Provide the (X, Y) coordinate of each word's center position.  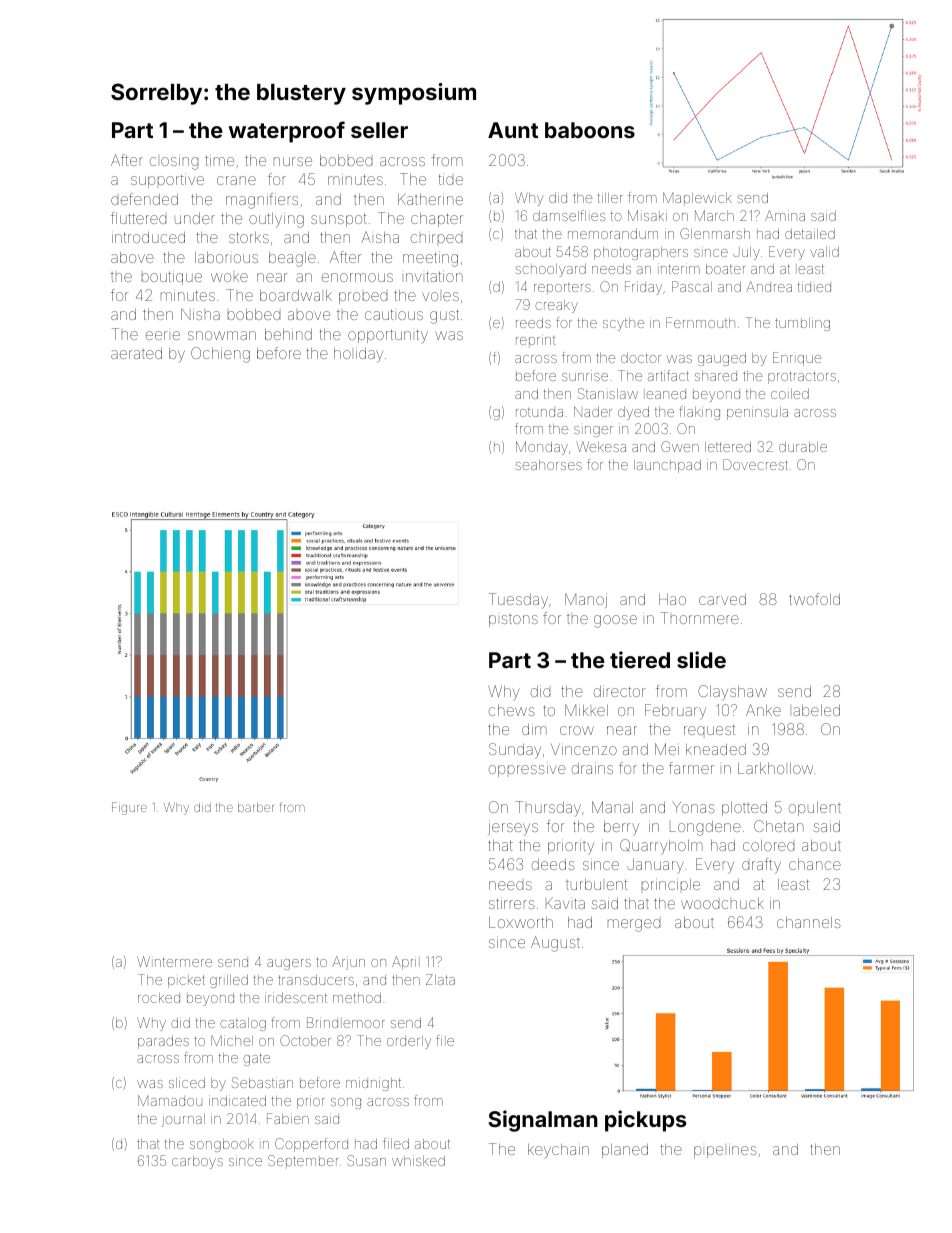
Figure (129, 808)
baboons (590, 130)
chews (512, 710)
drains (592, 768)
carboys (197, 1162)
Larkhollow (775, 768)
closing (174, 162)
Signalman (543, 1121)
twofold (814, 599)
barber (256, 807)
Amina (785, 215)
